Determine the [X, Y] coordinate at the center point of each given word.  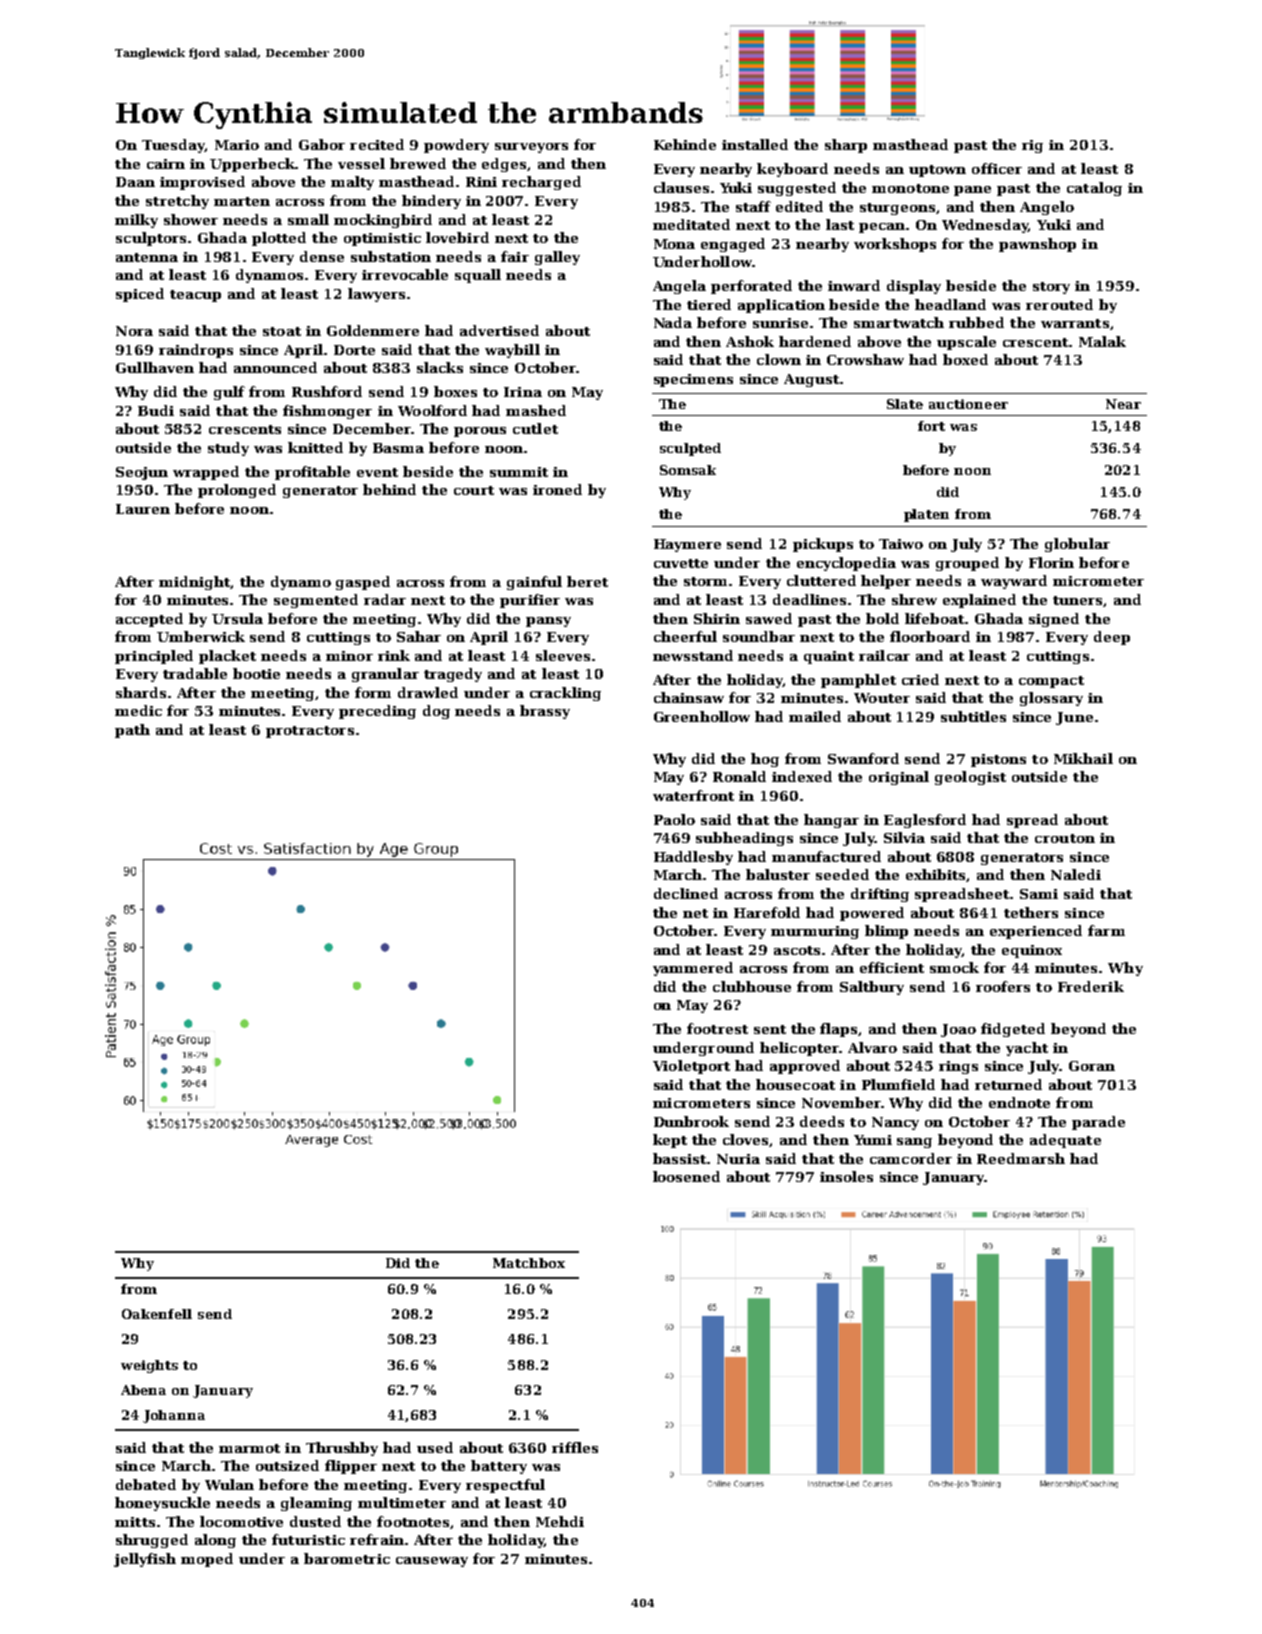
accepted [149, 620]
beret [587, 581]
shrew [914, 599]
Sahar [419, 636]
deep [1112, 638]
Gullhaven [155, 367]
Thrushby [342, 1449]
